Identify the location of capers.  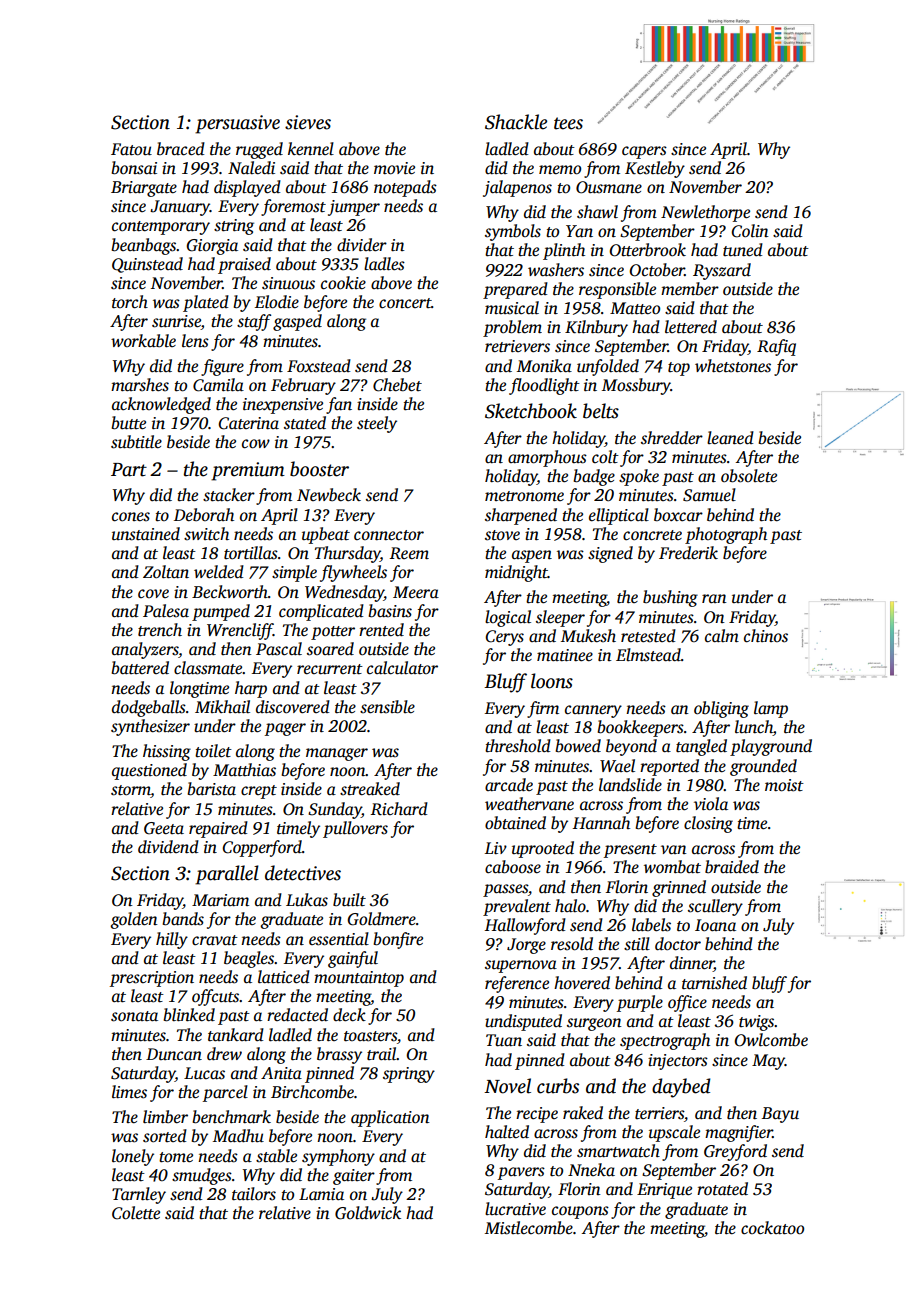
(644, 152).
